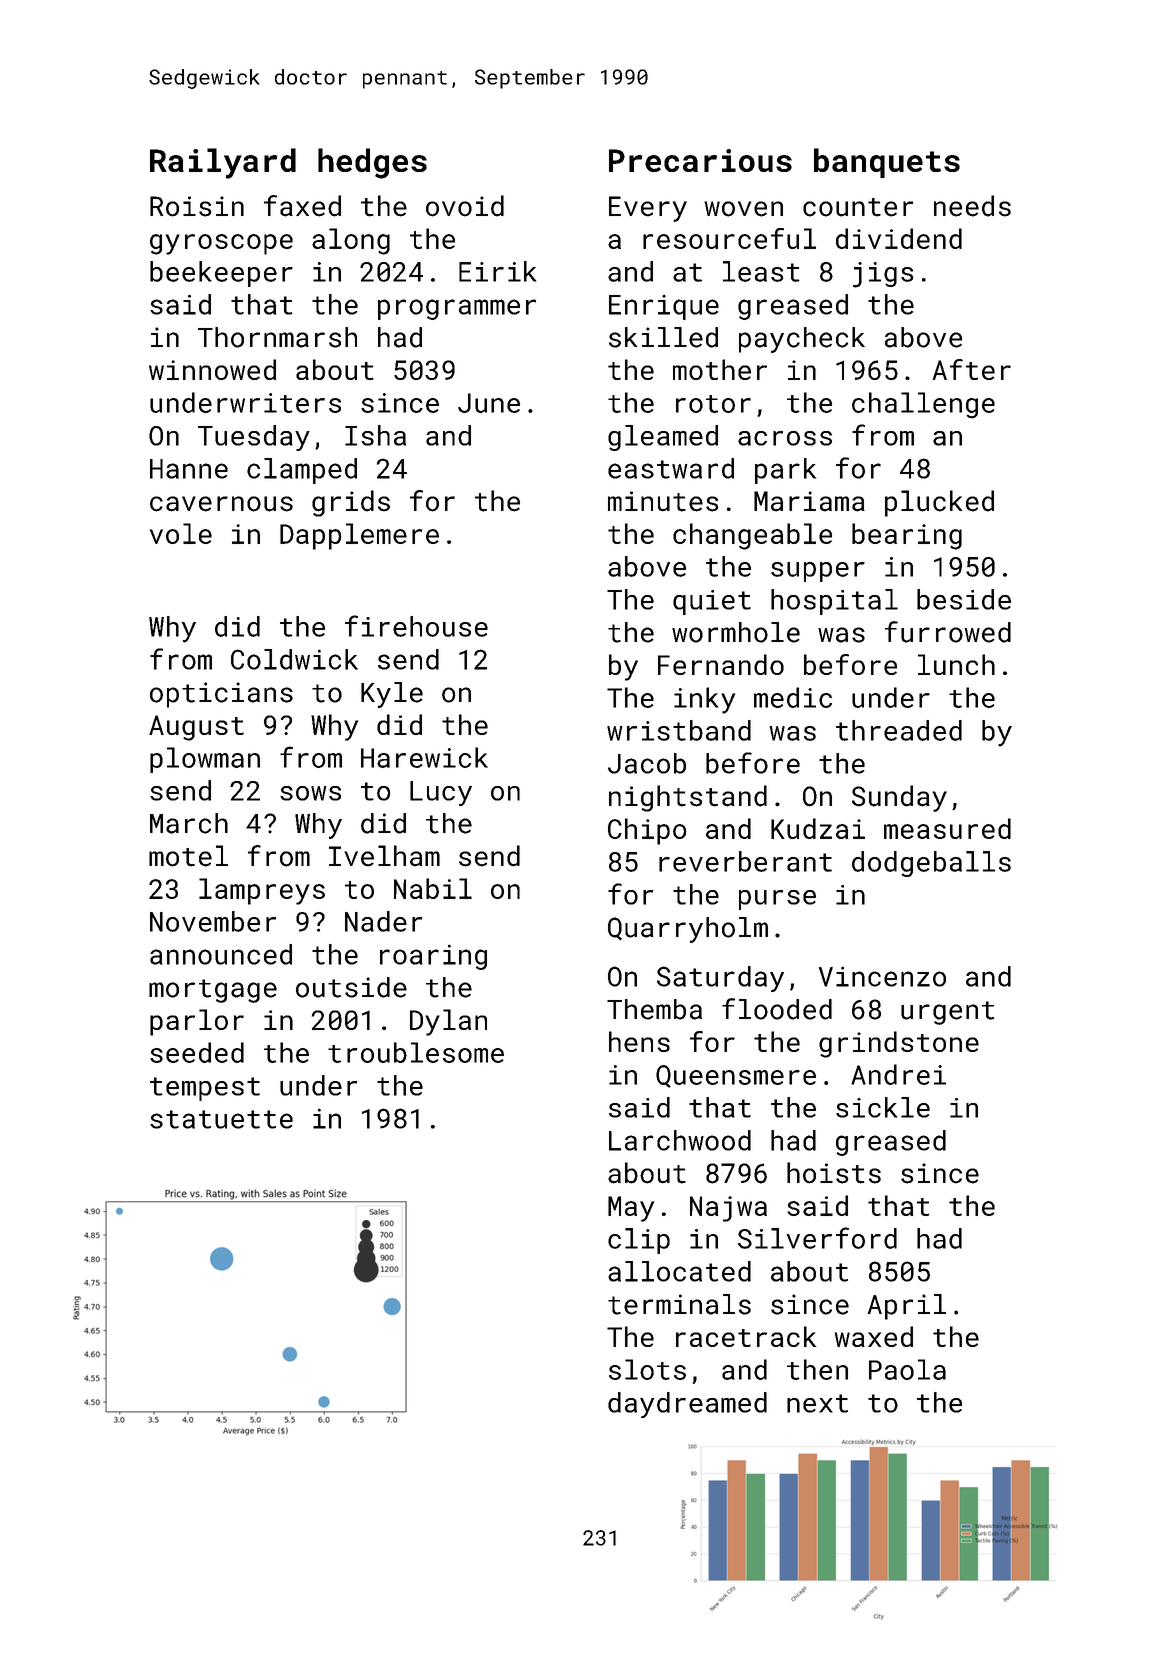 The height and width of the image is (1654, 1165). I want to click on waxed, so click(874, 1336).
